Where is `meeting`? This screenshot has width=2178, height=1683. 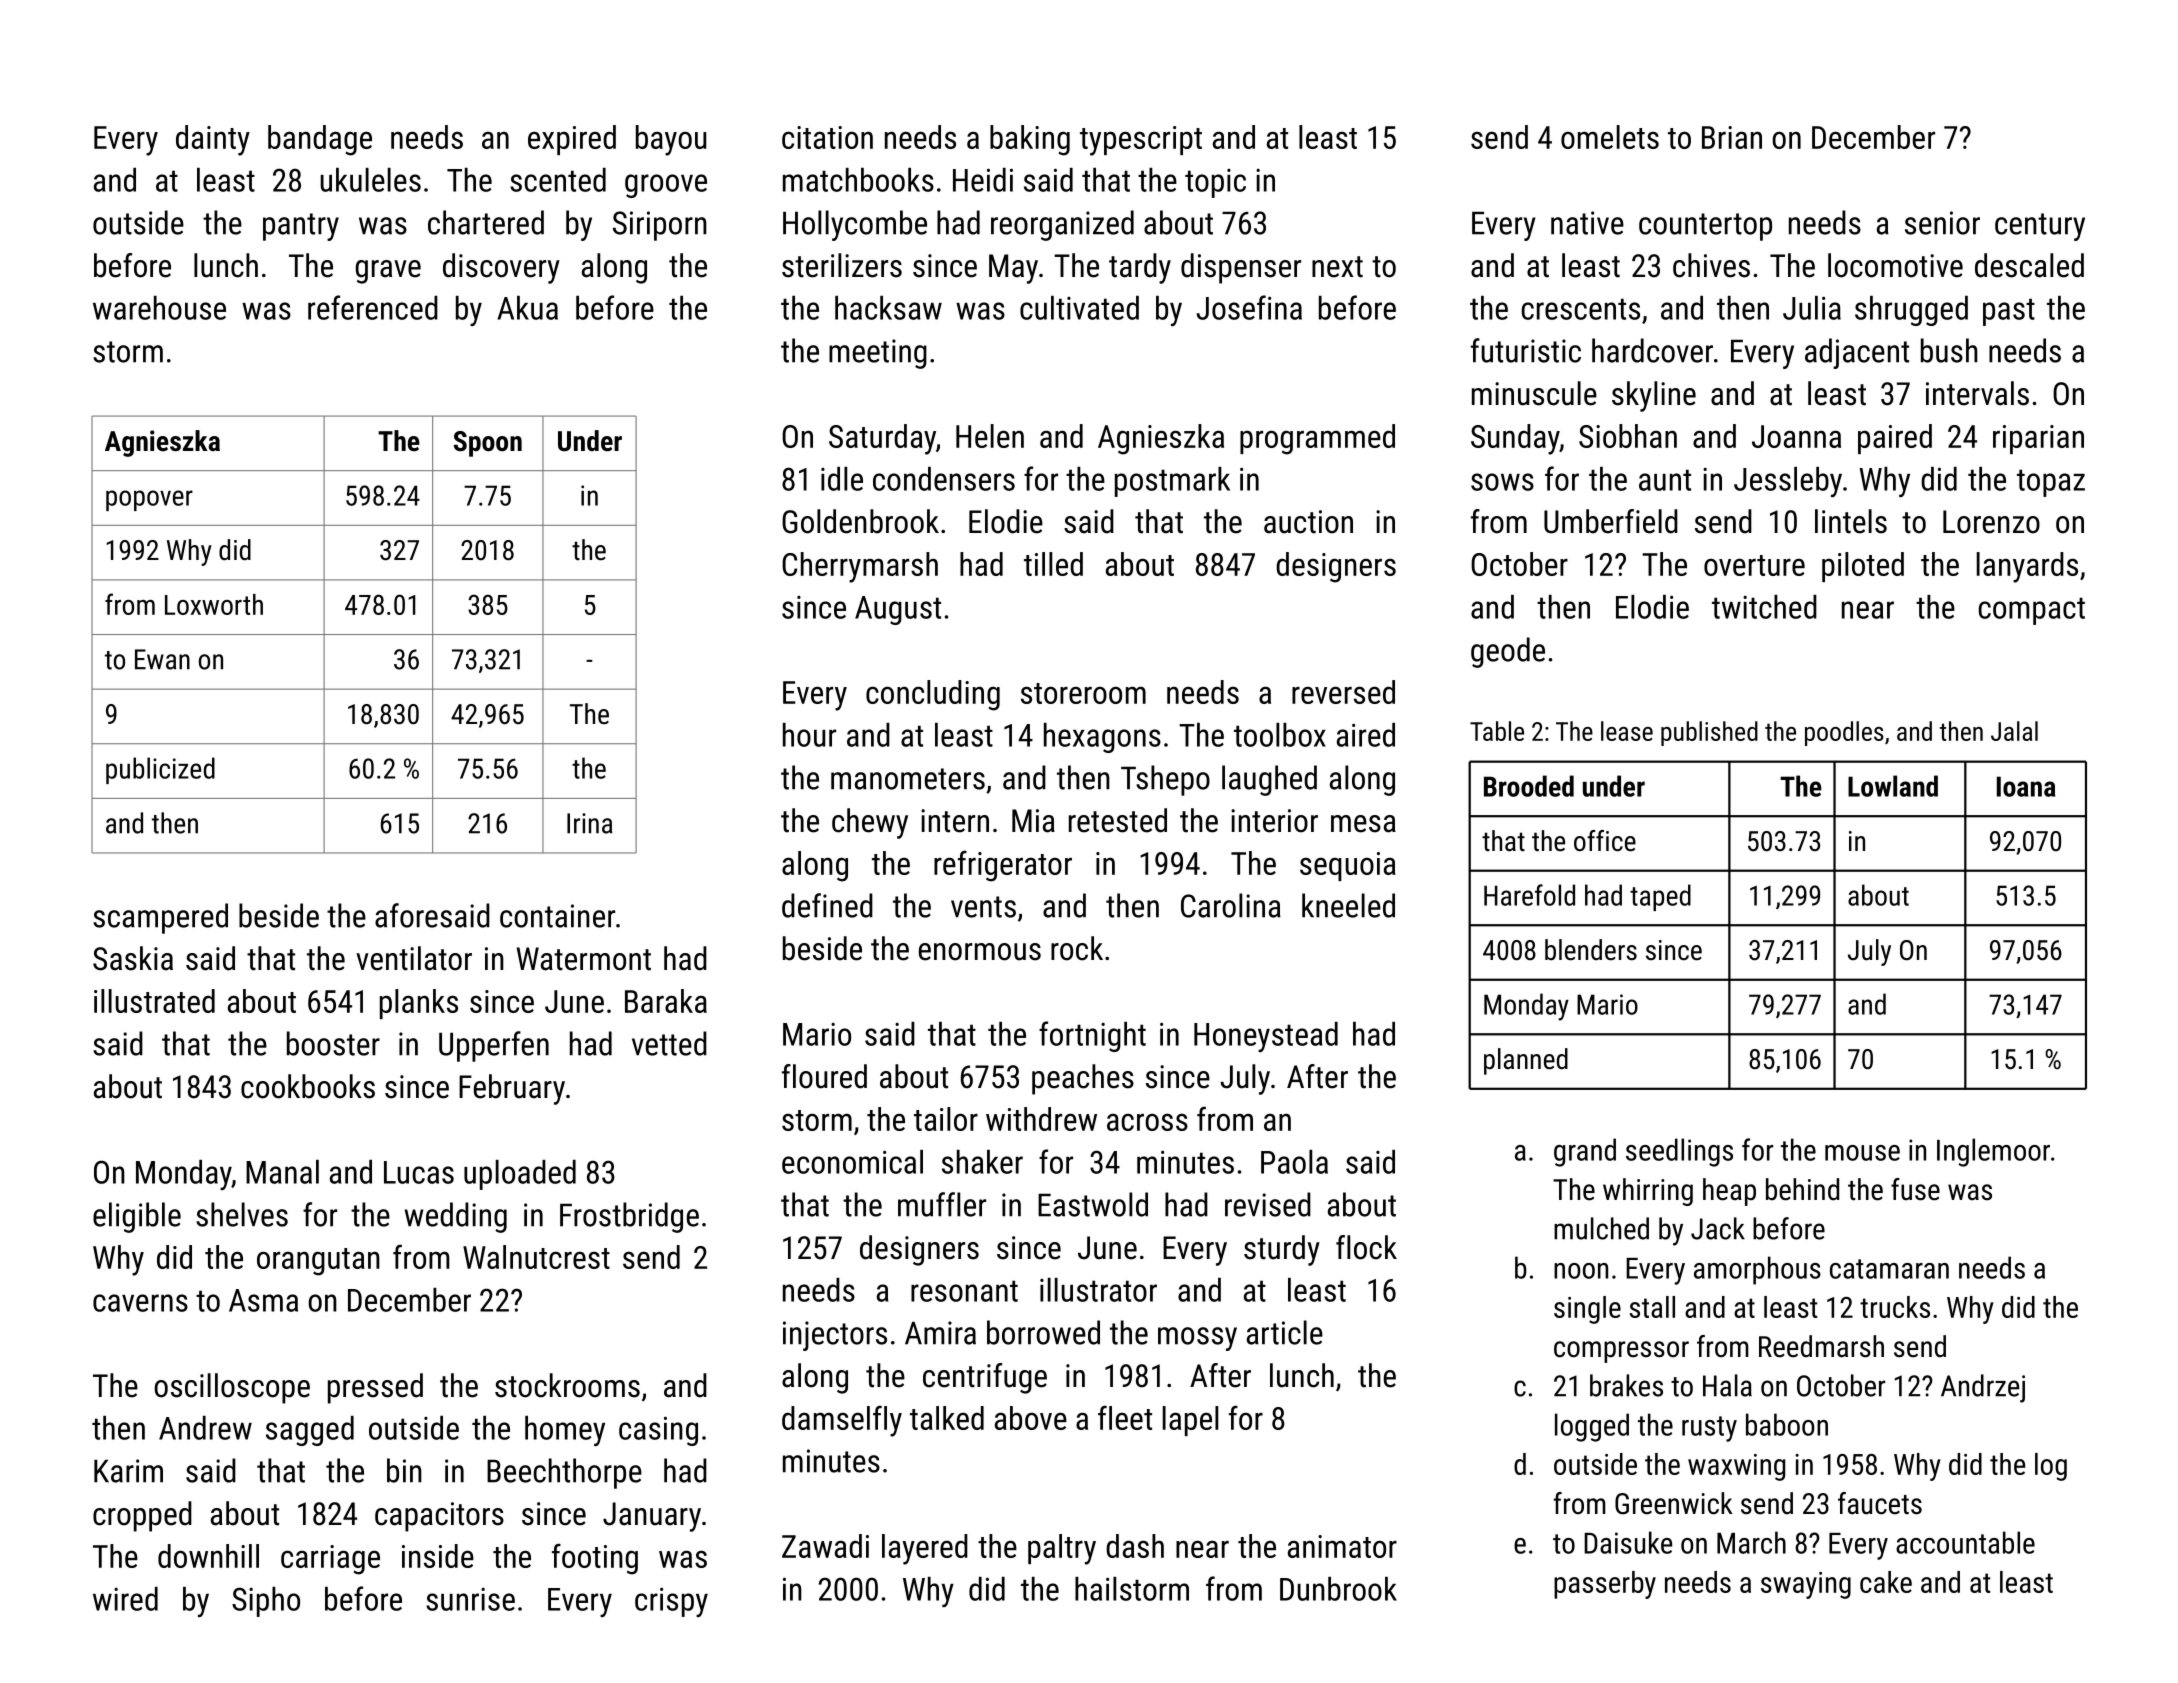
meeting is located at coordinates (878, 354).
